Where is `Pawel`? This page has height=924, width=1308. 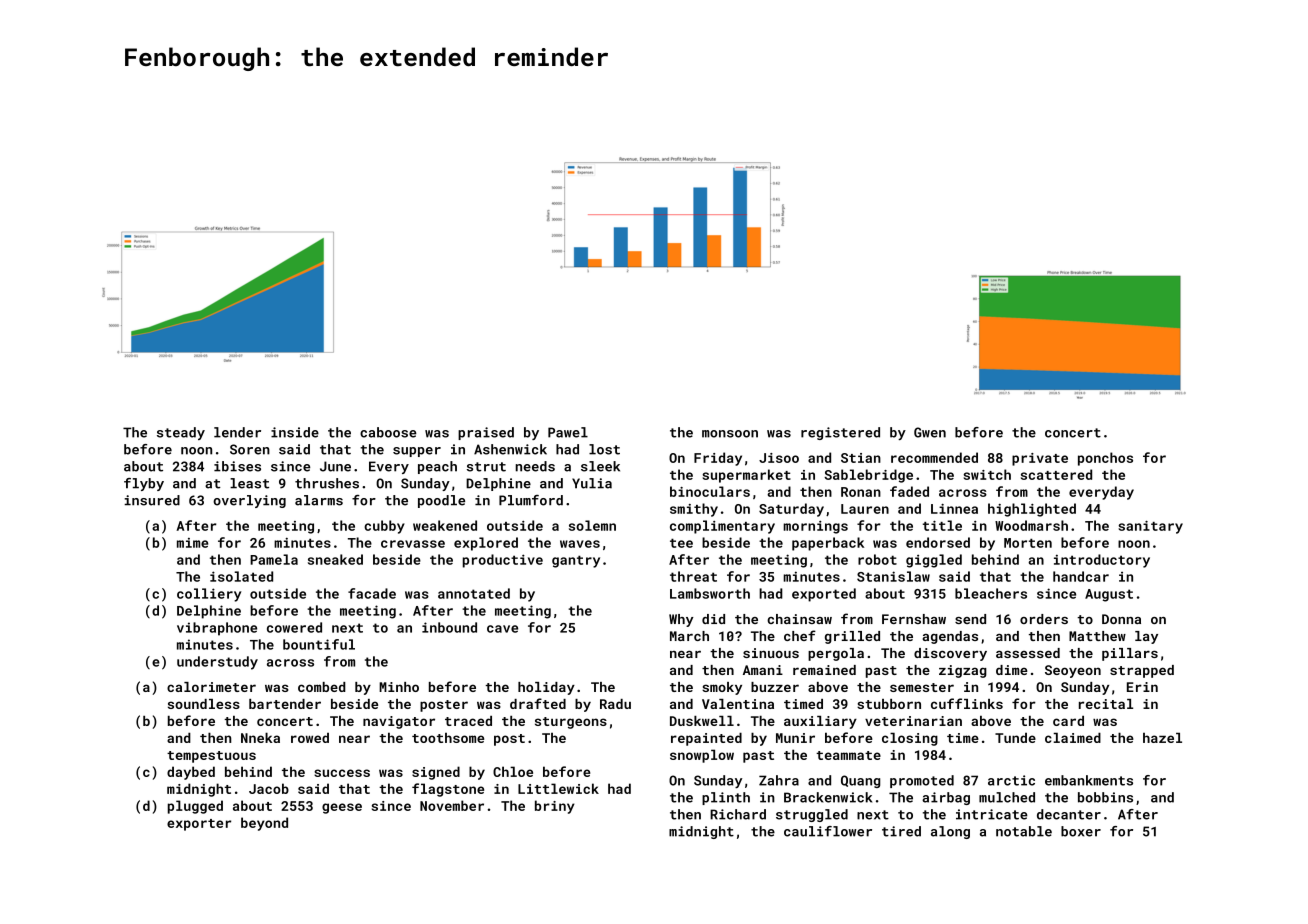
Pawel is located at coordinates (568, 432).
